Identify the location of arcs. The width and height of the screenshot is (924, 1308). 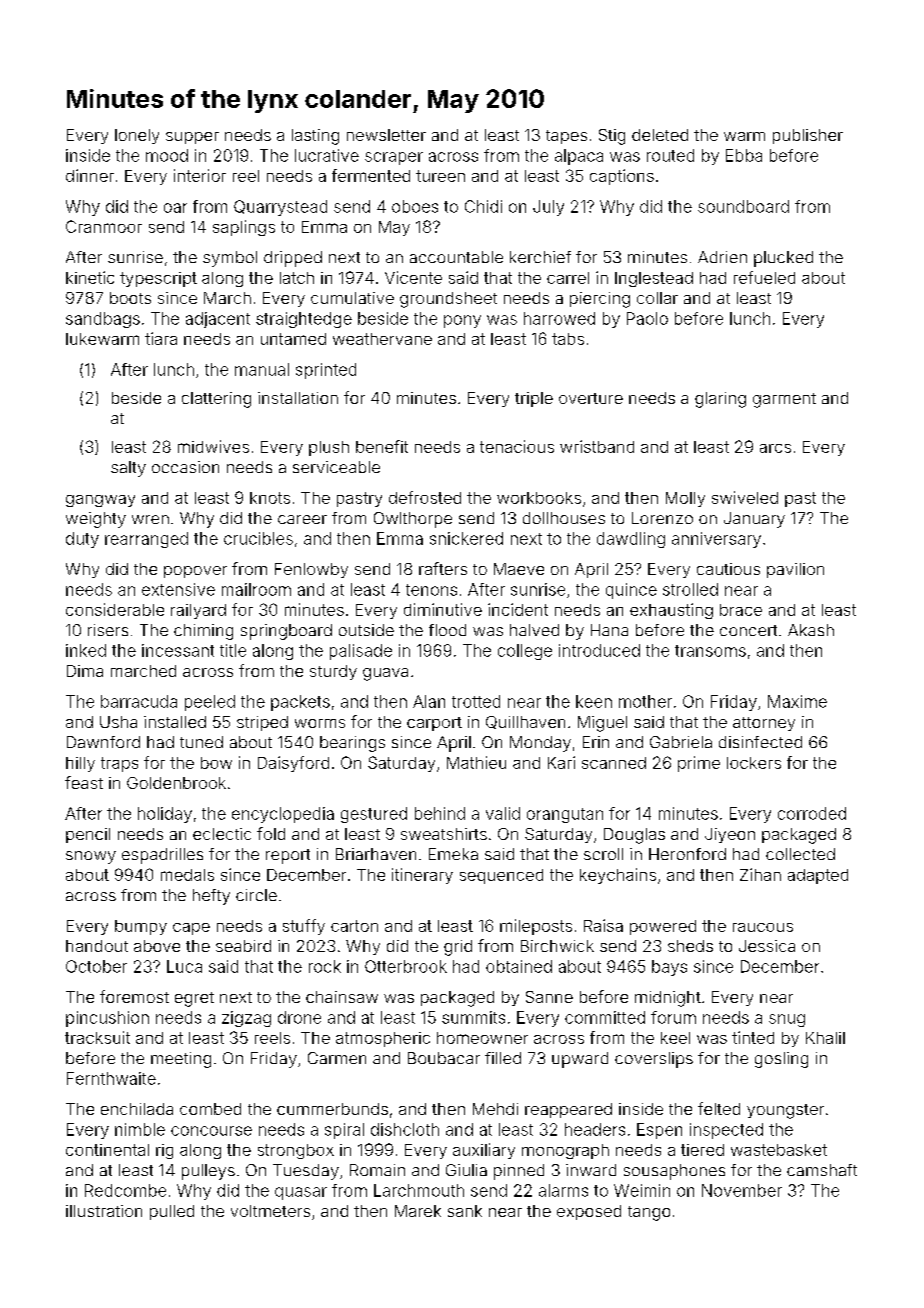
(775, 448).
